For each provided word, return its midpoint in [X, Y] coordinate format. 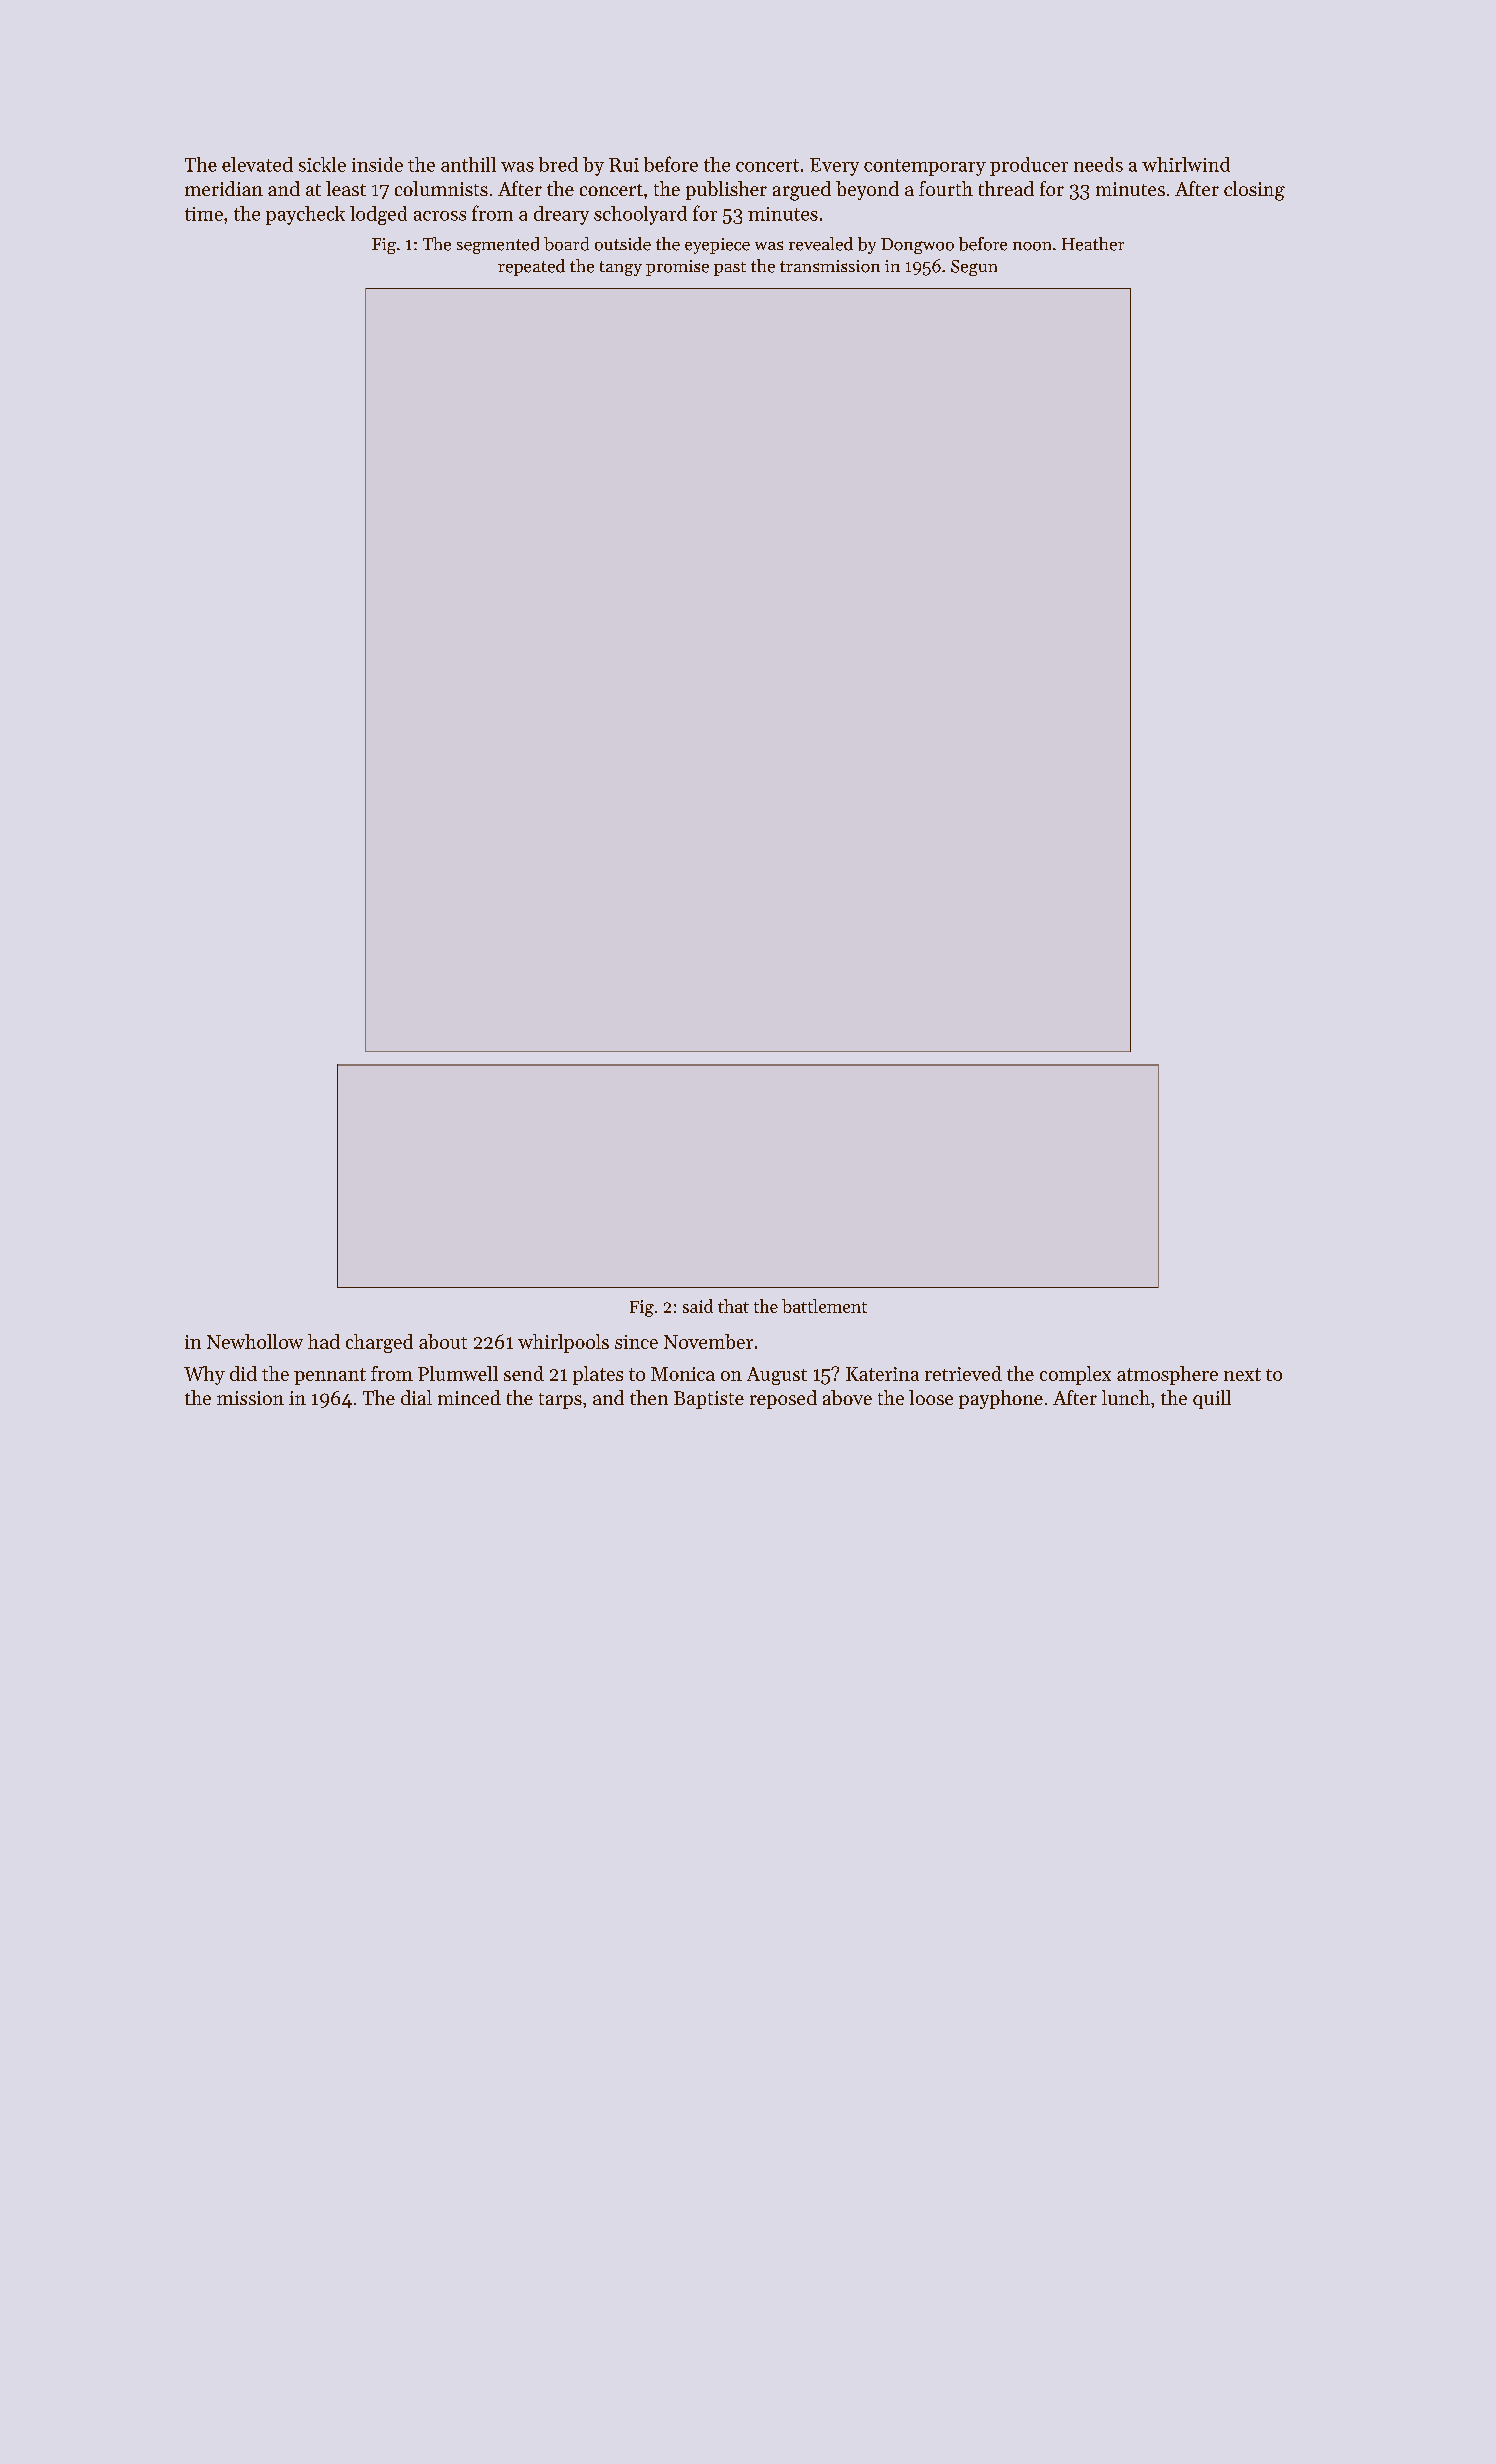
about [443, 1341]
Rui [624, 165]
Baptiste [709, 1400]
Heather [1093, 244]
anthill [468, 164]
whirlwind [1186, 164]
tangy [621, 268]
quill [1212, 1399]
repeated [531, 267]
